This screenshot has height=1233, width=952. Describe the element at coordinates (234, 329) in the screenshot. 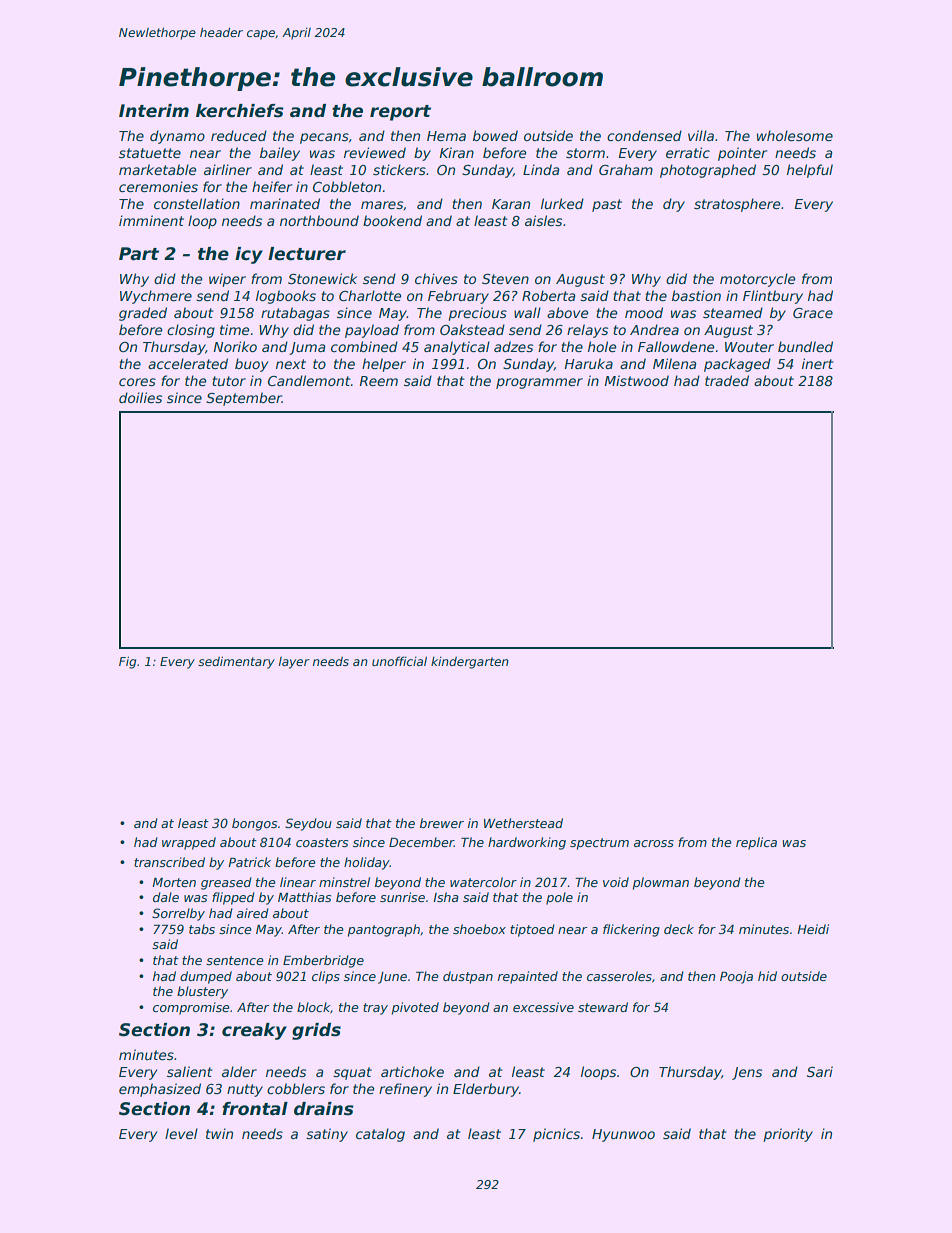

I see `time` at that location.
